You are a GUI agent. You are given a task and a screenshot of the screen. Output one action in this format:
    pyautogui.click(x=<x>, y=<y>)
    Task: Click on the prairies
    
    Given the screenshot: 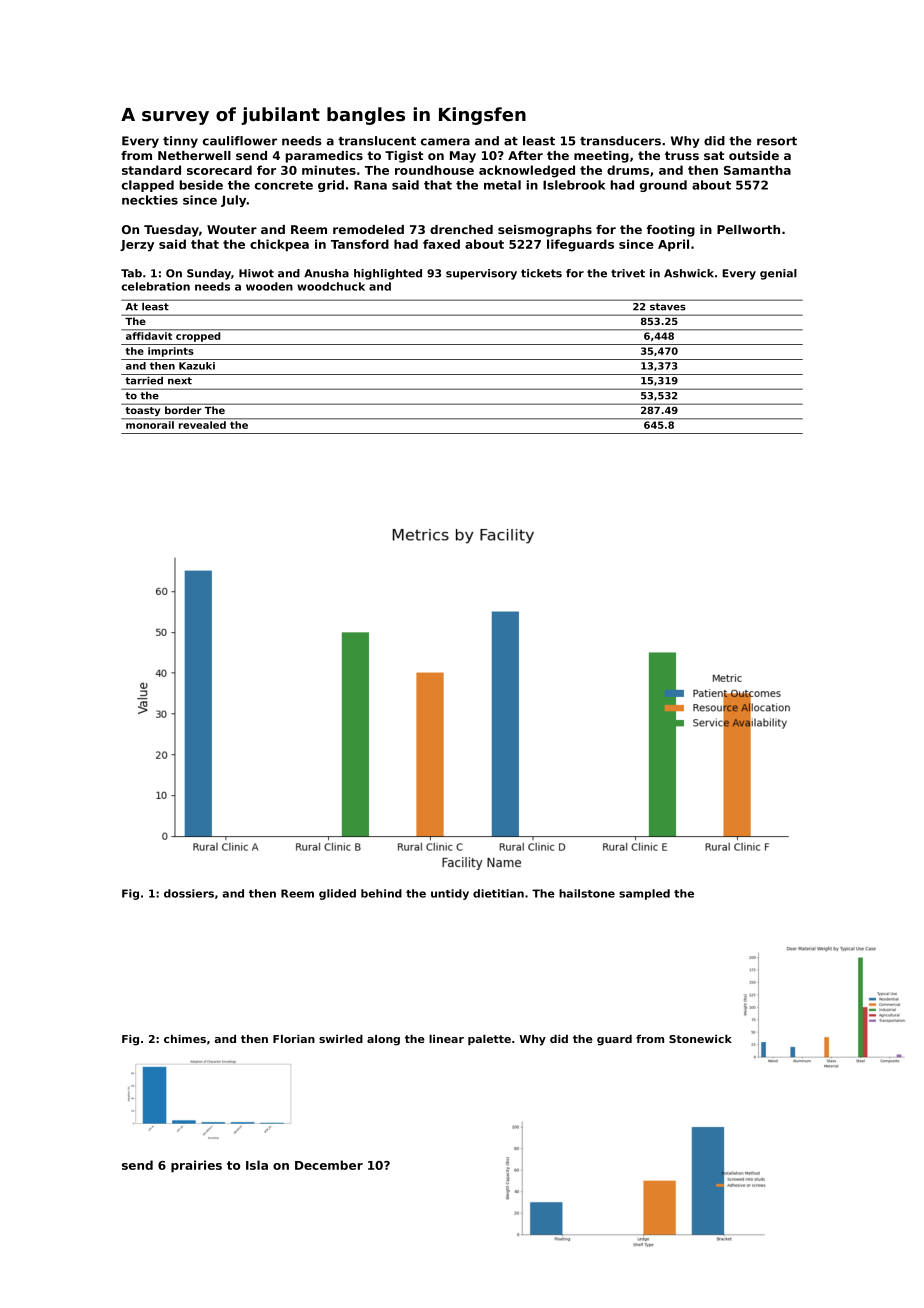 What is the action you would take?
    pyautogui.click(x=196, y=1166)
